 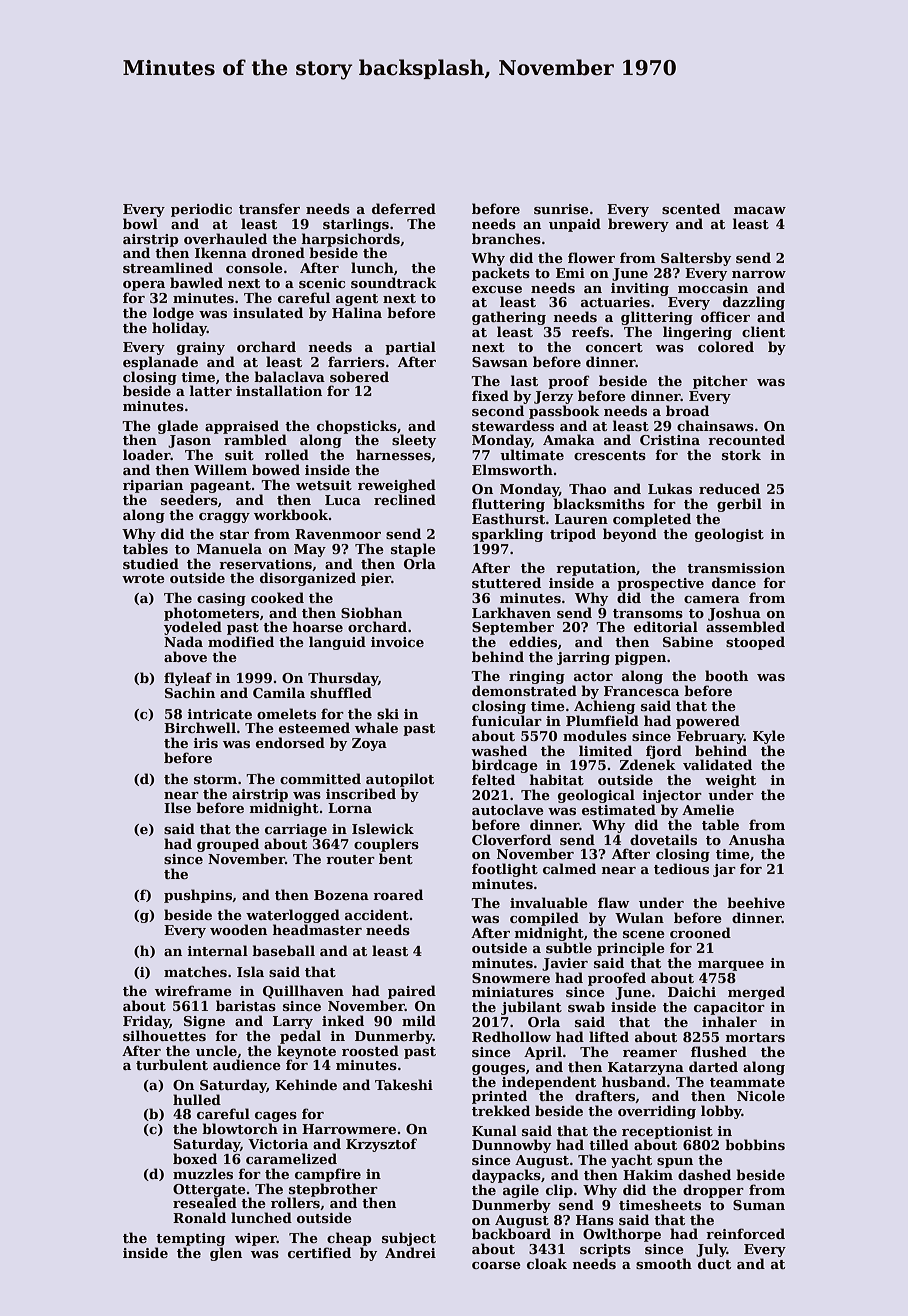 I want to click on jubilant, so click(x=531, y=1008).
